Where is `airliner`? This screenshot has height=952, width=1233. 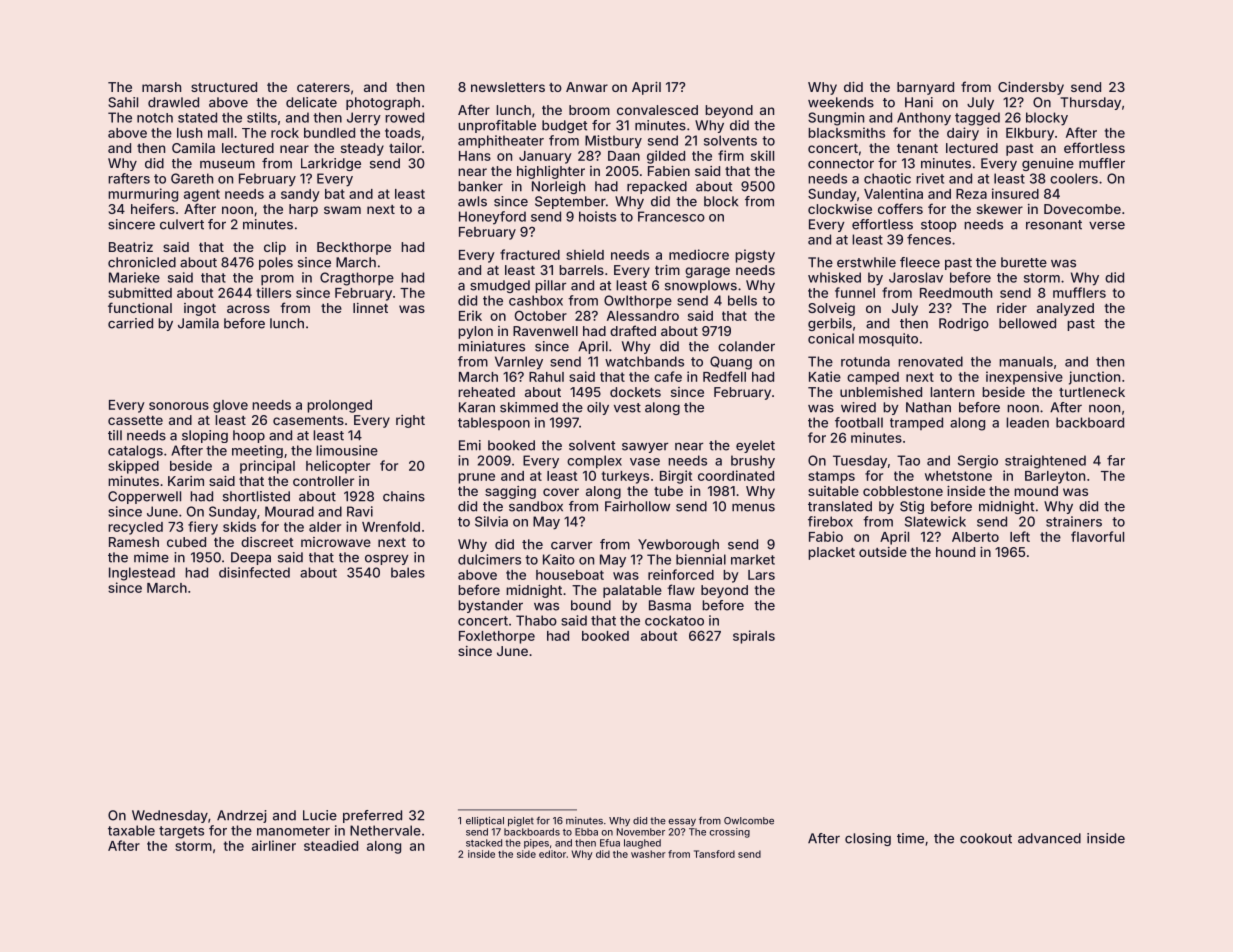 airliner is located at coordinates (274, 845).
